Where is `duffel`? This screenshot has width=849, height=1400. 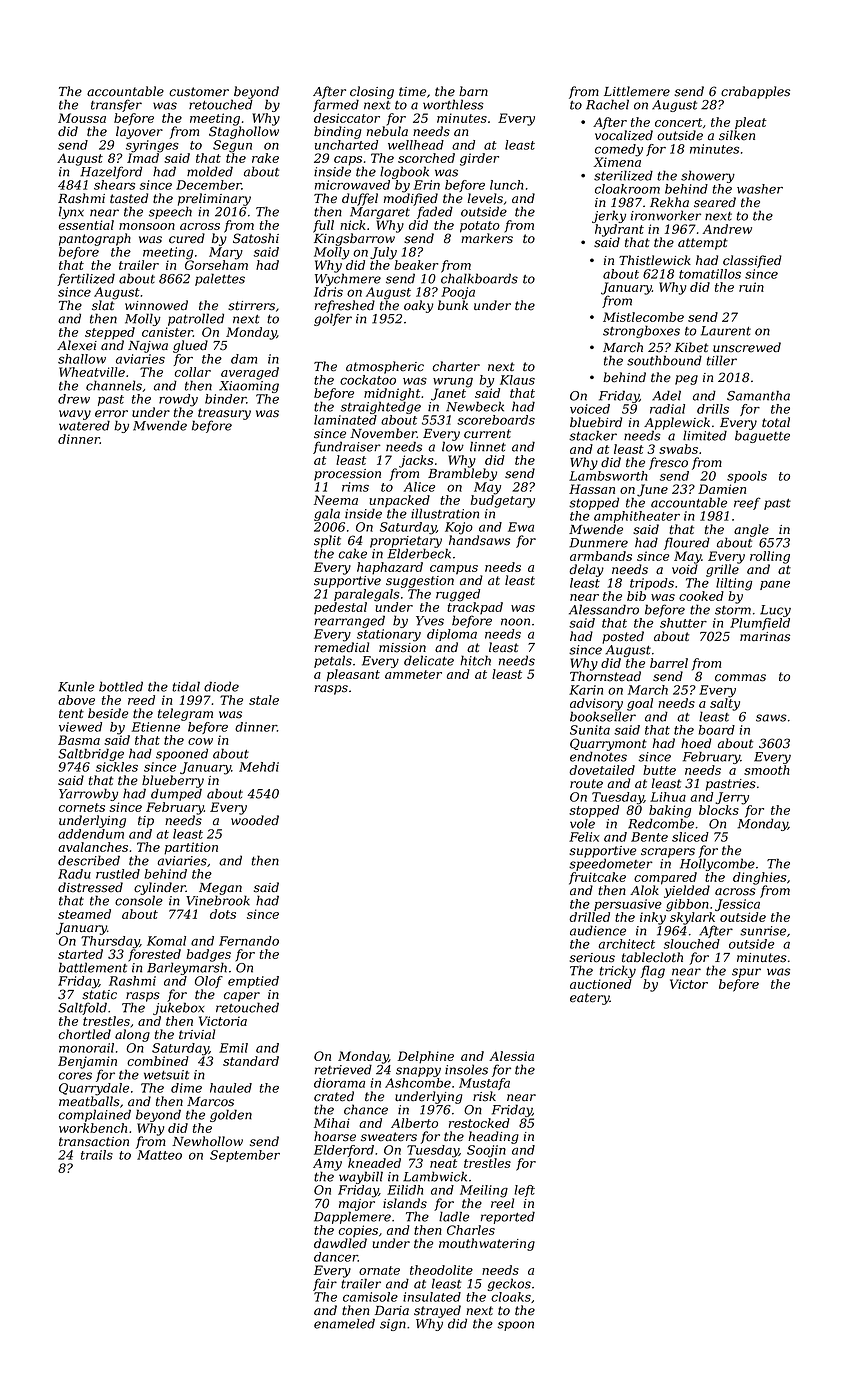
duffel is located at coordinates (360, 199).
